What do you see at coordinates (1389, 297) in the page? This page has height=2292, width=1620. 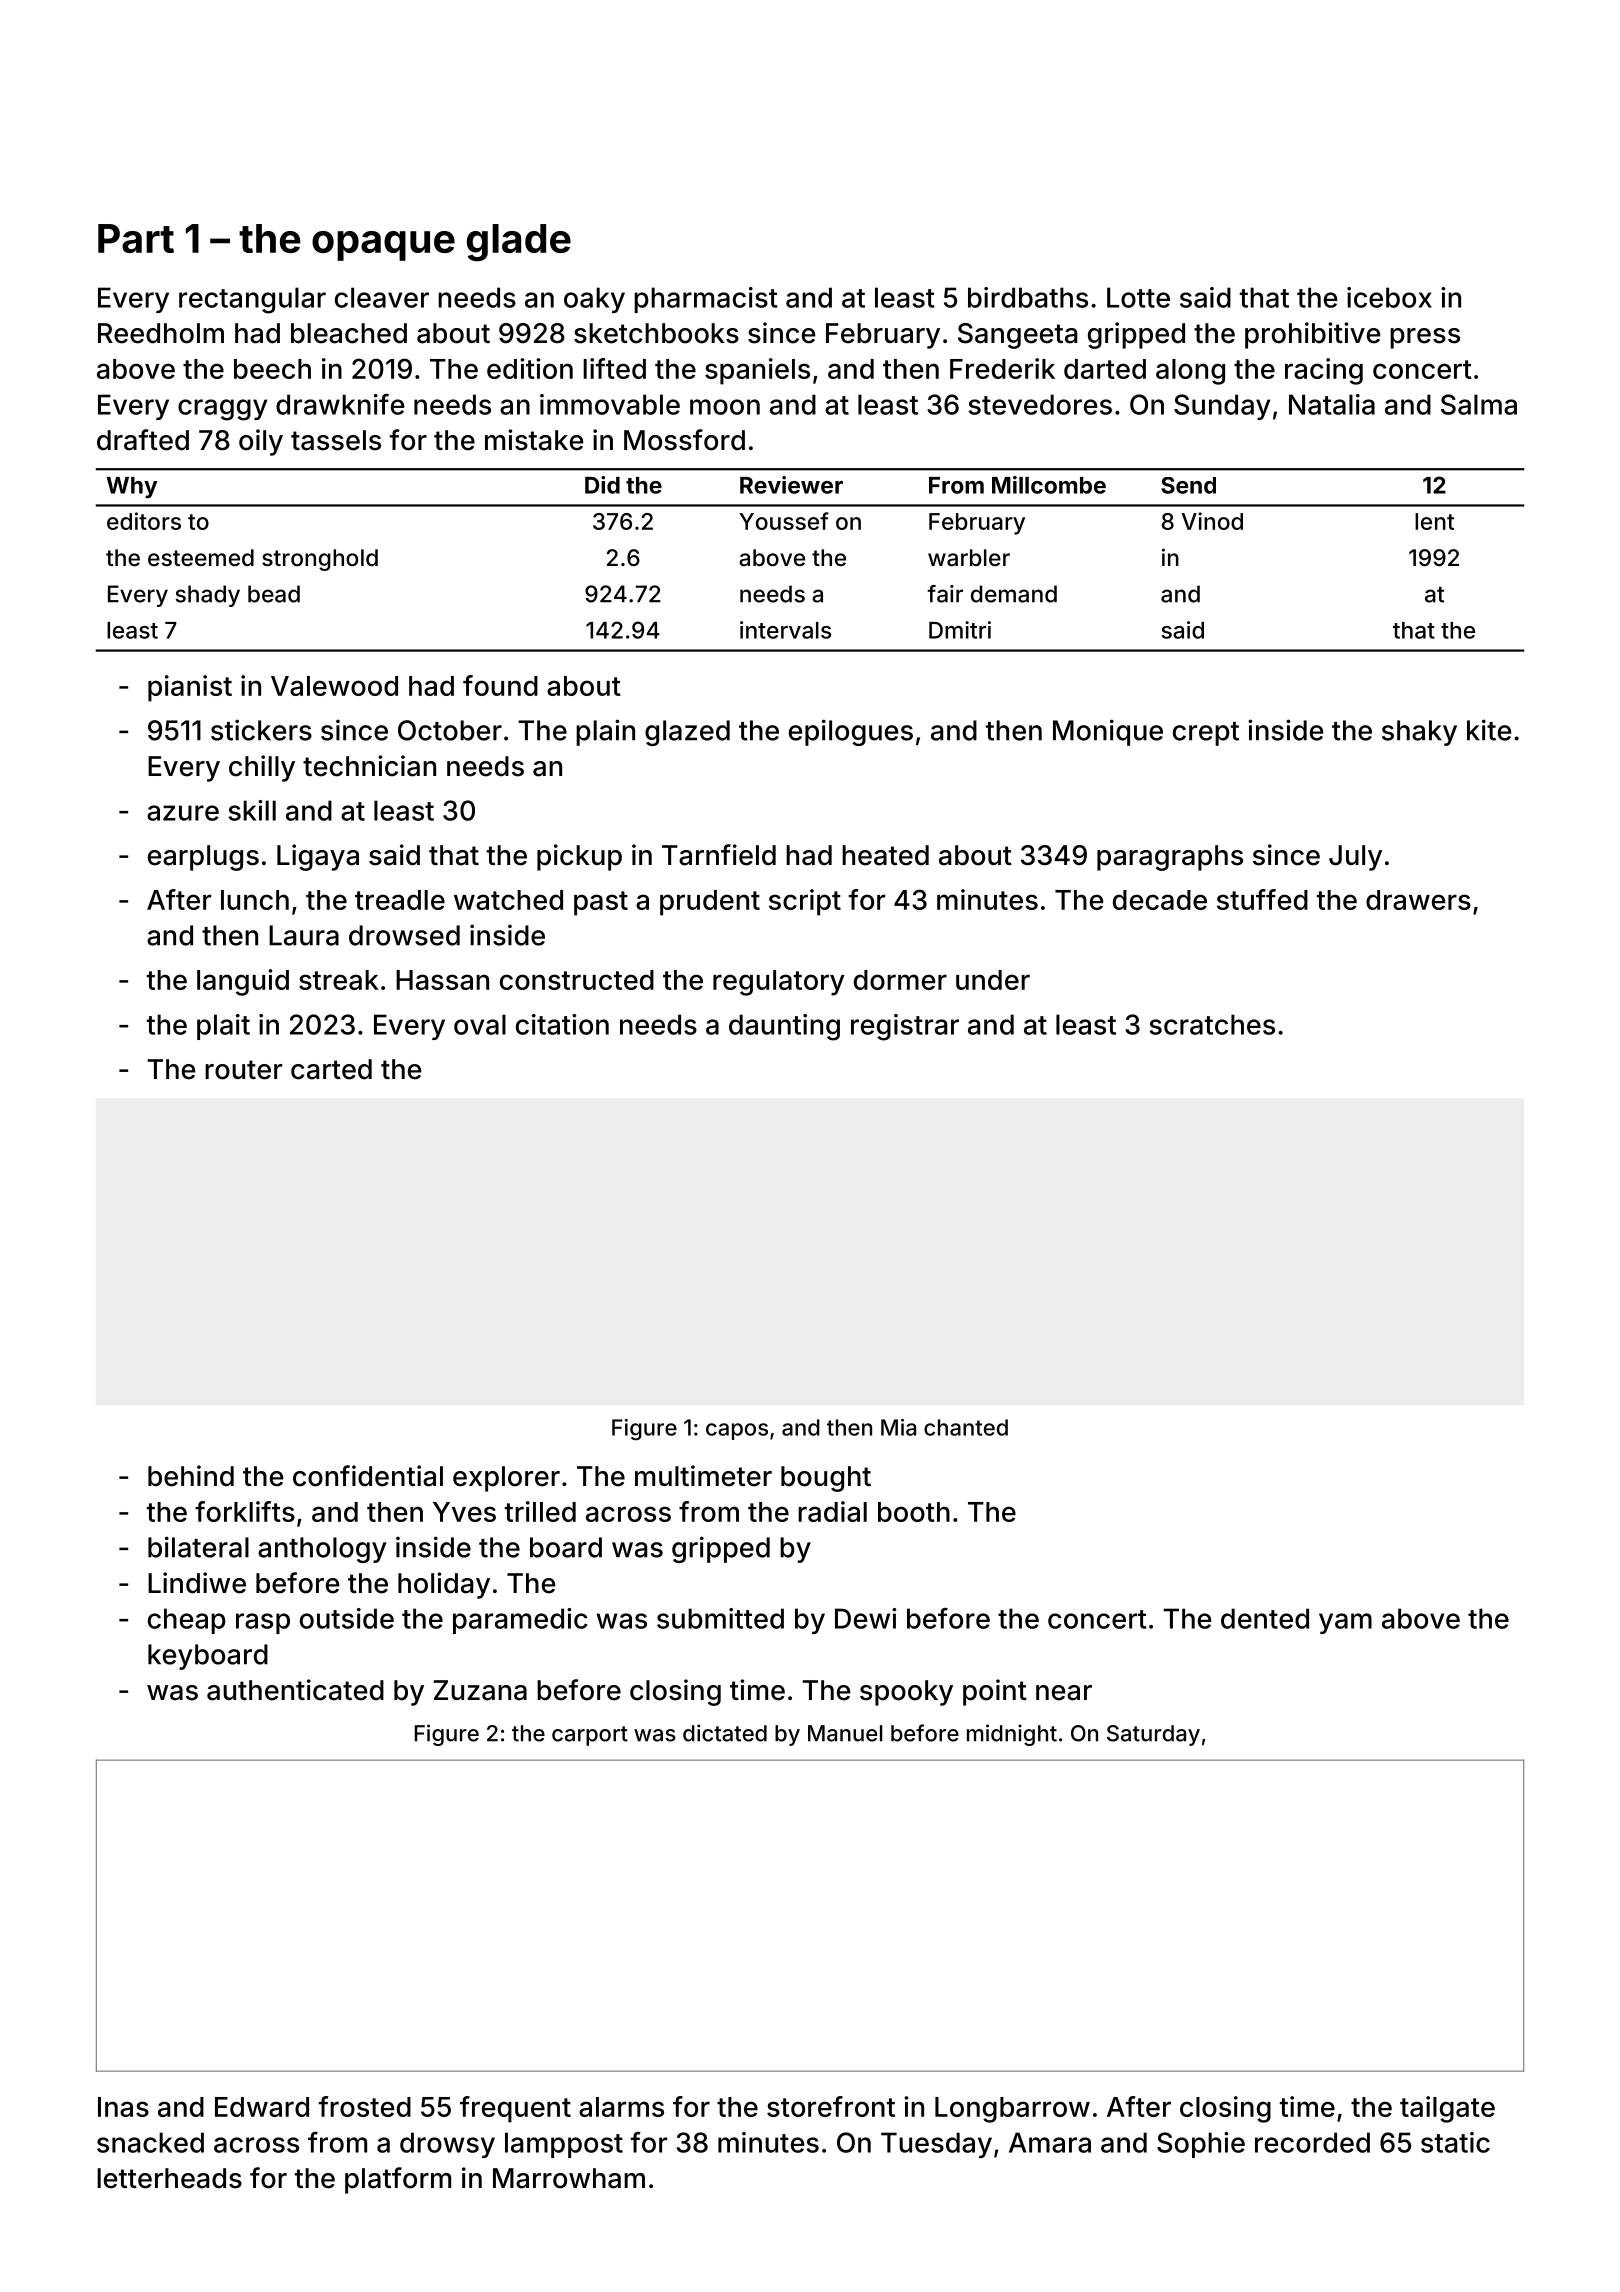 I see `icebox` at bounding box center [1389, 297].
